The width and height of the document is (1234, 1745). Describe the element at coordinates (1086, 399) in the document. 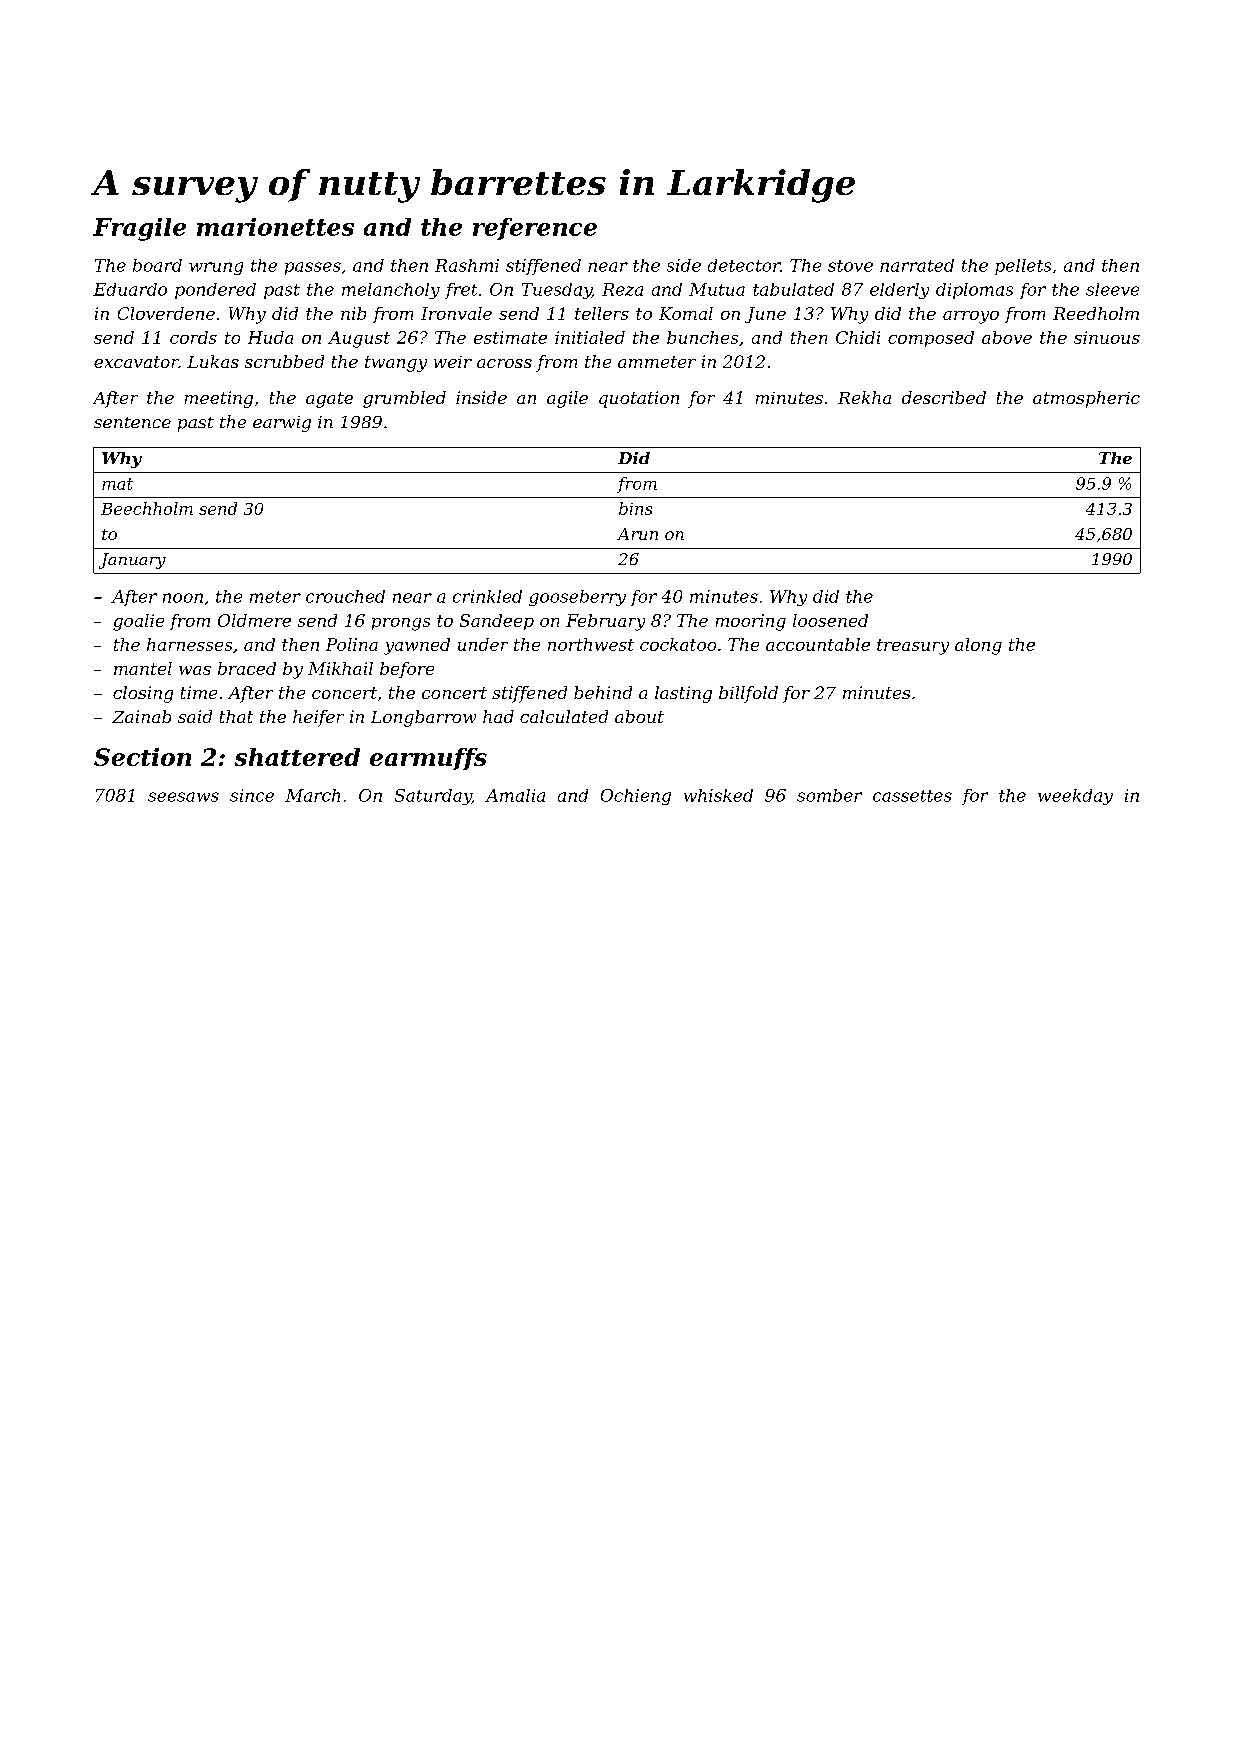

I see `atmospheric` at that location.
